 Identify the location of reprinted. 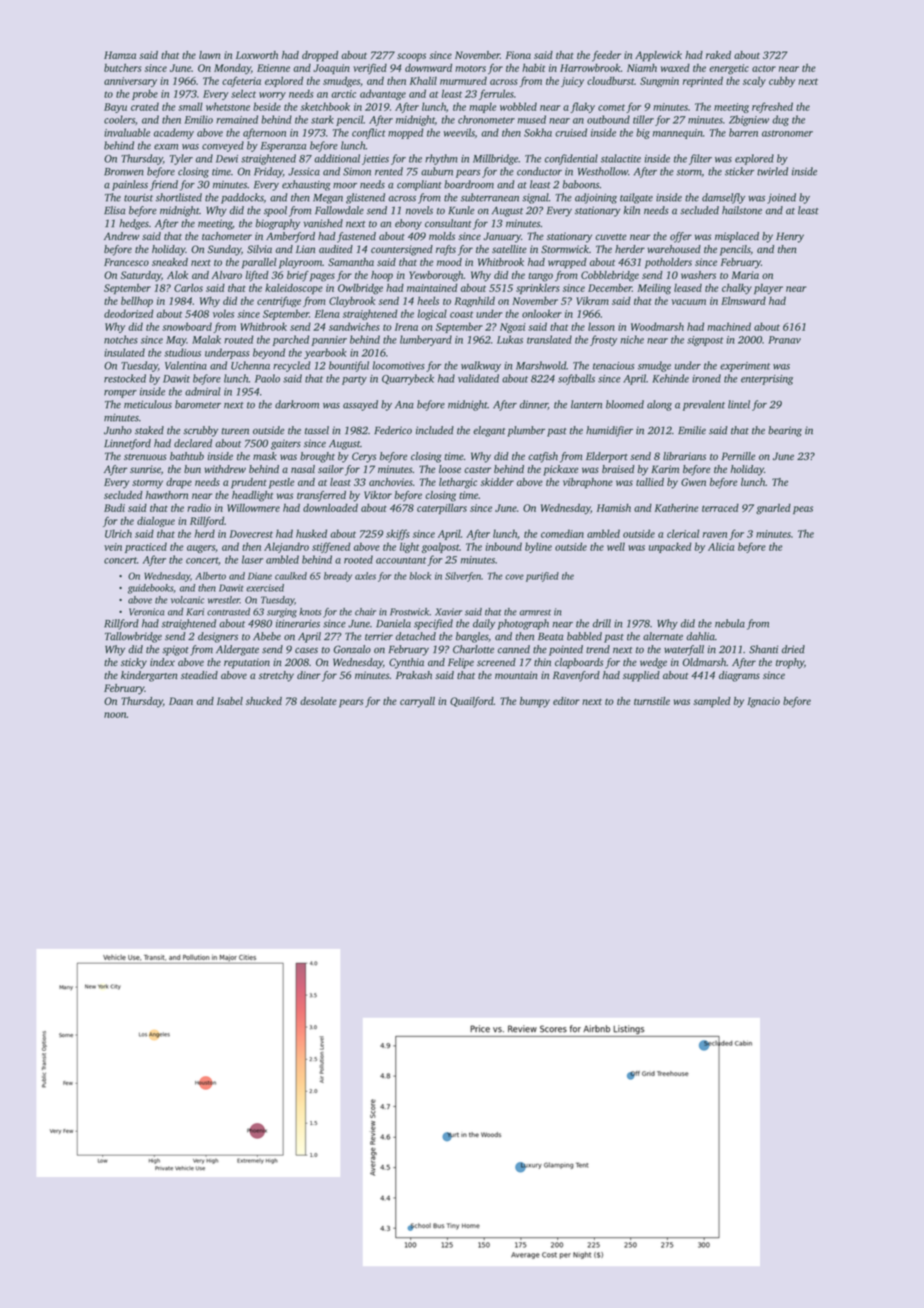
(703, 81).
